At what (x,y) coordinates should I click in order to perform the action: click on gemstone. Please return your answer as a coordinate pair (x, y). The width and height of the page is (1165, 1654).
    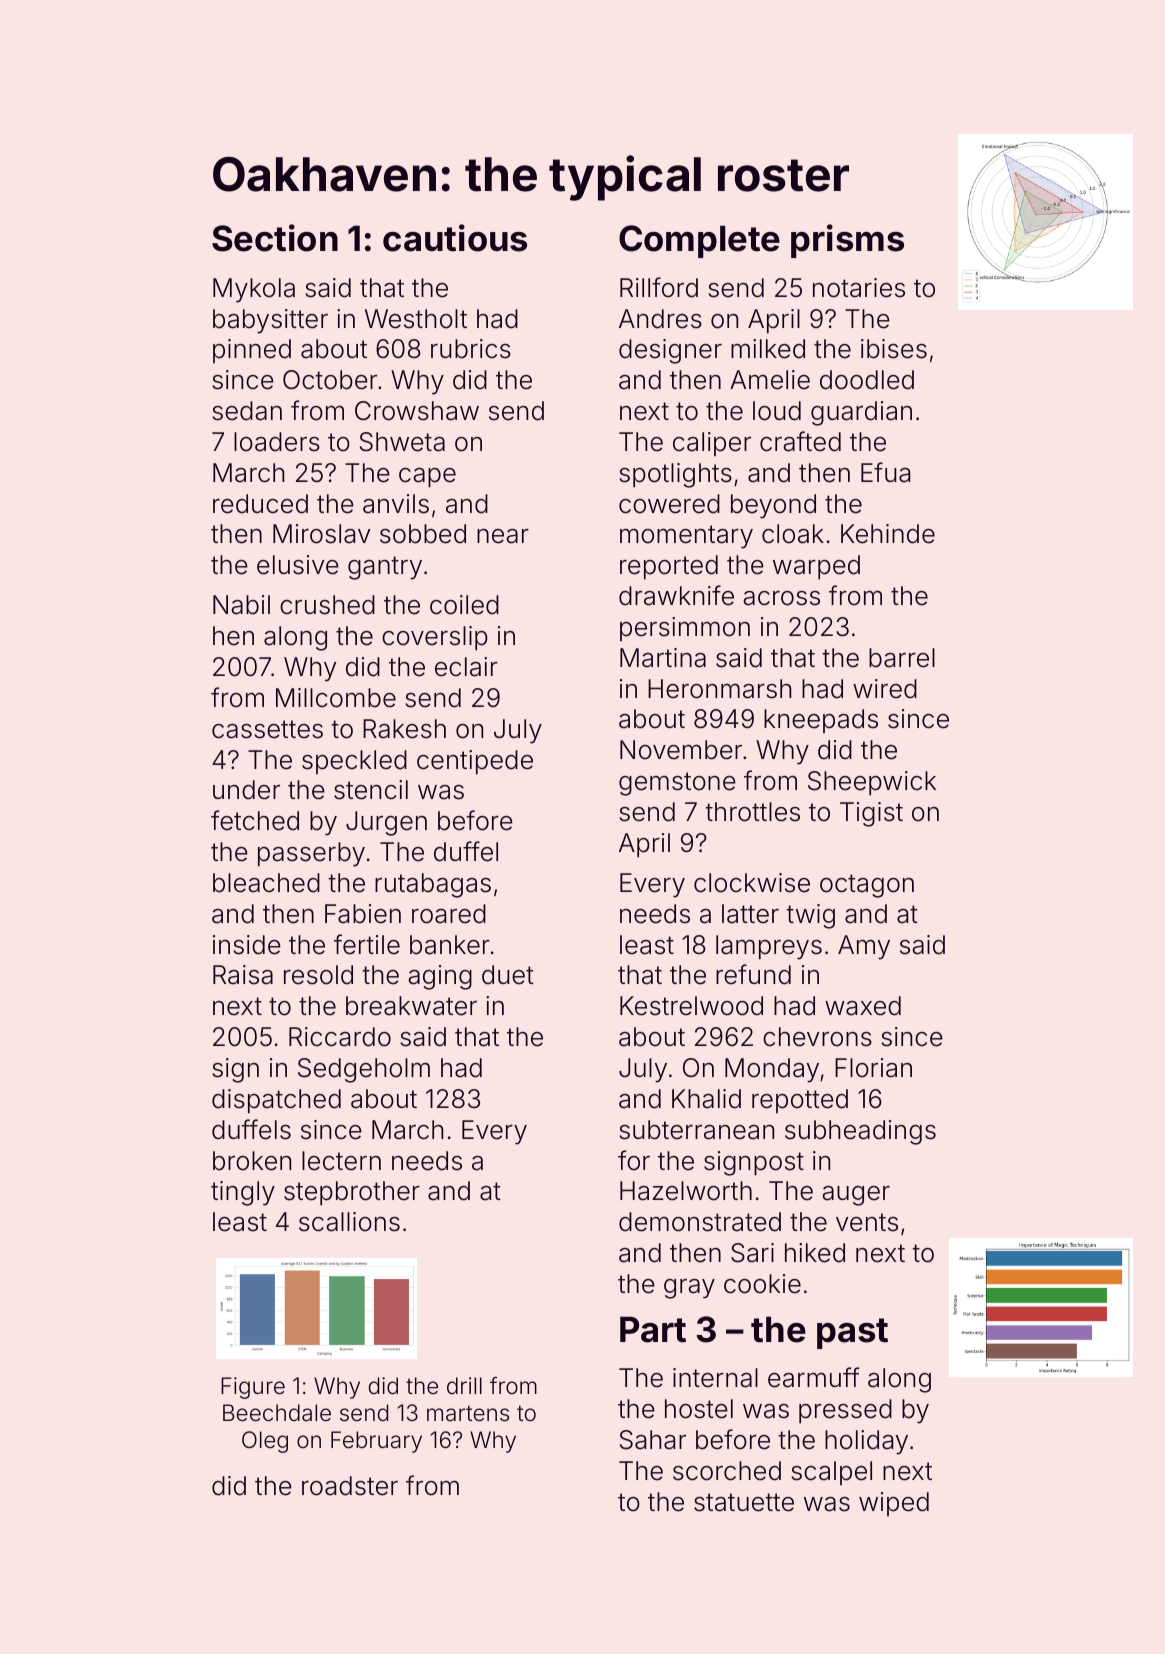
    Looking at the image, I should click on (677, 784).
